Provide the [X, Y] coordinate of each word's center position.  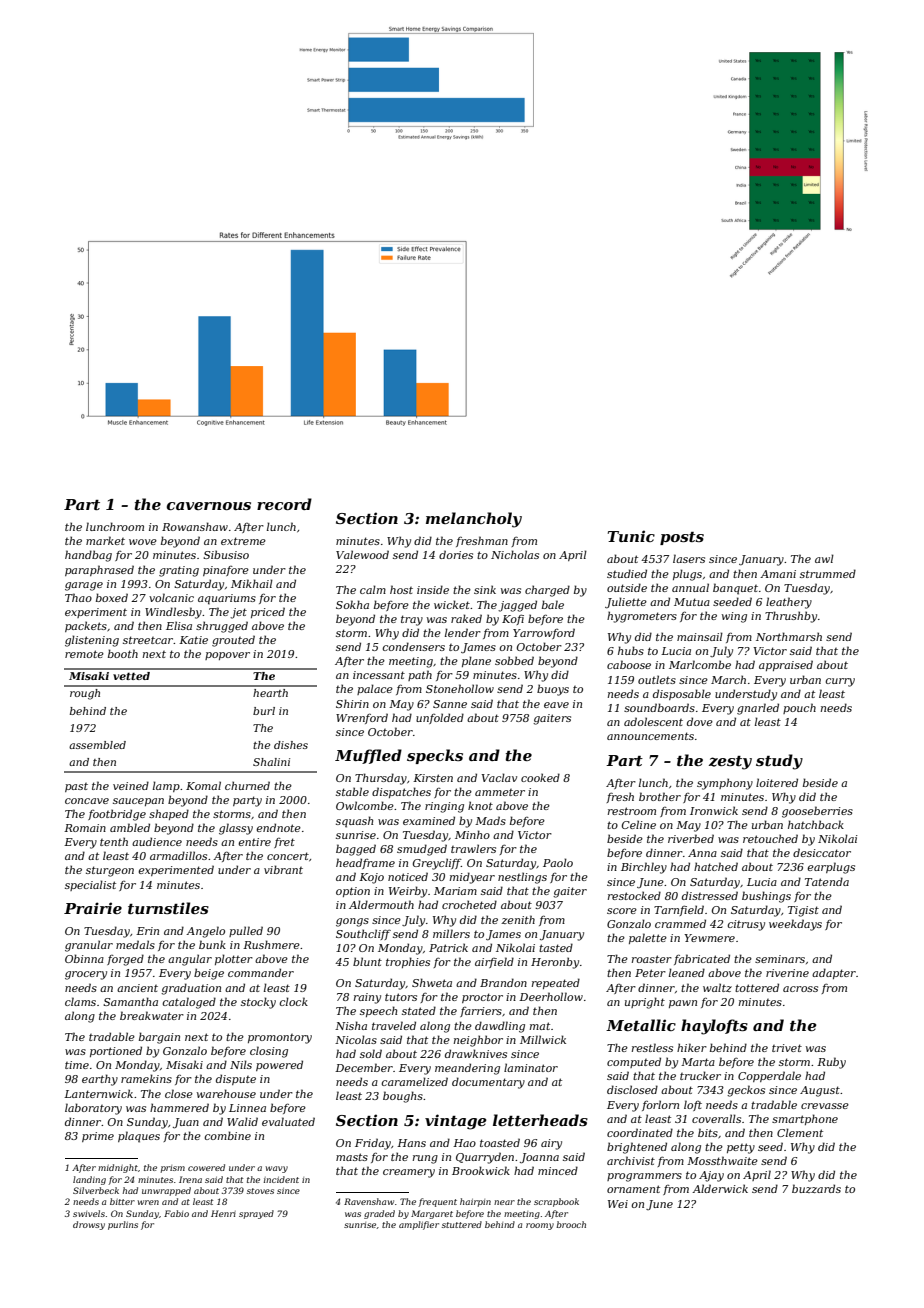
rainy [367, 998]
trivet [787, 1048]
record [284, 504]
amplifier [419, 1225]
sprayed [256, 1214]
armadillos [178, 855]
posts [682, 538]
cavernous [209, 506]
